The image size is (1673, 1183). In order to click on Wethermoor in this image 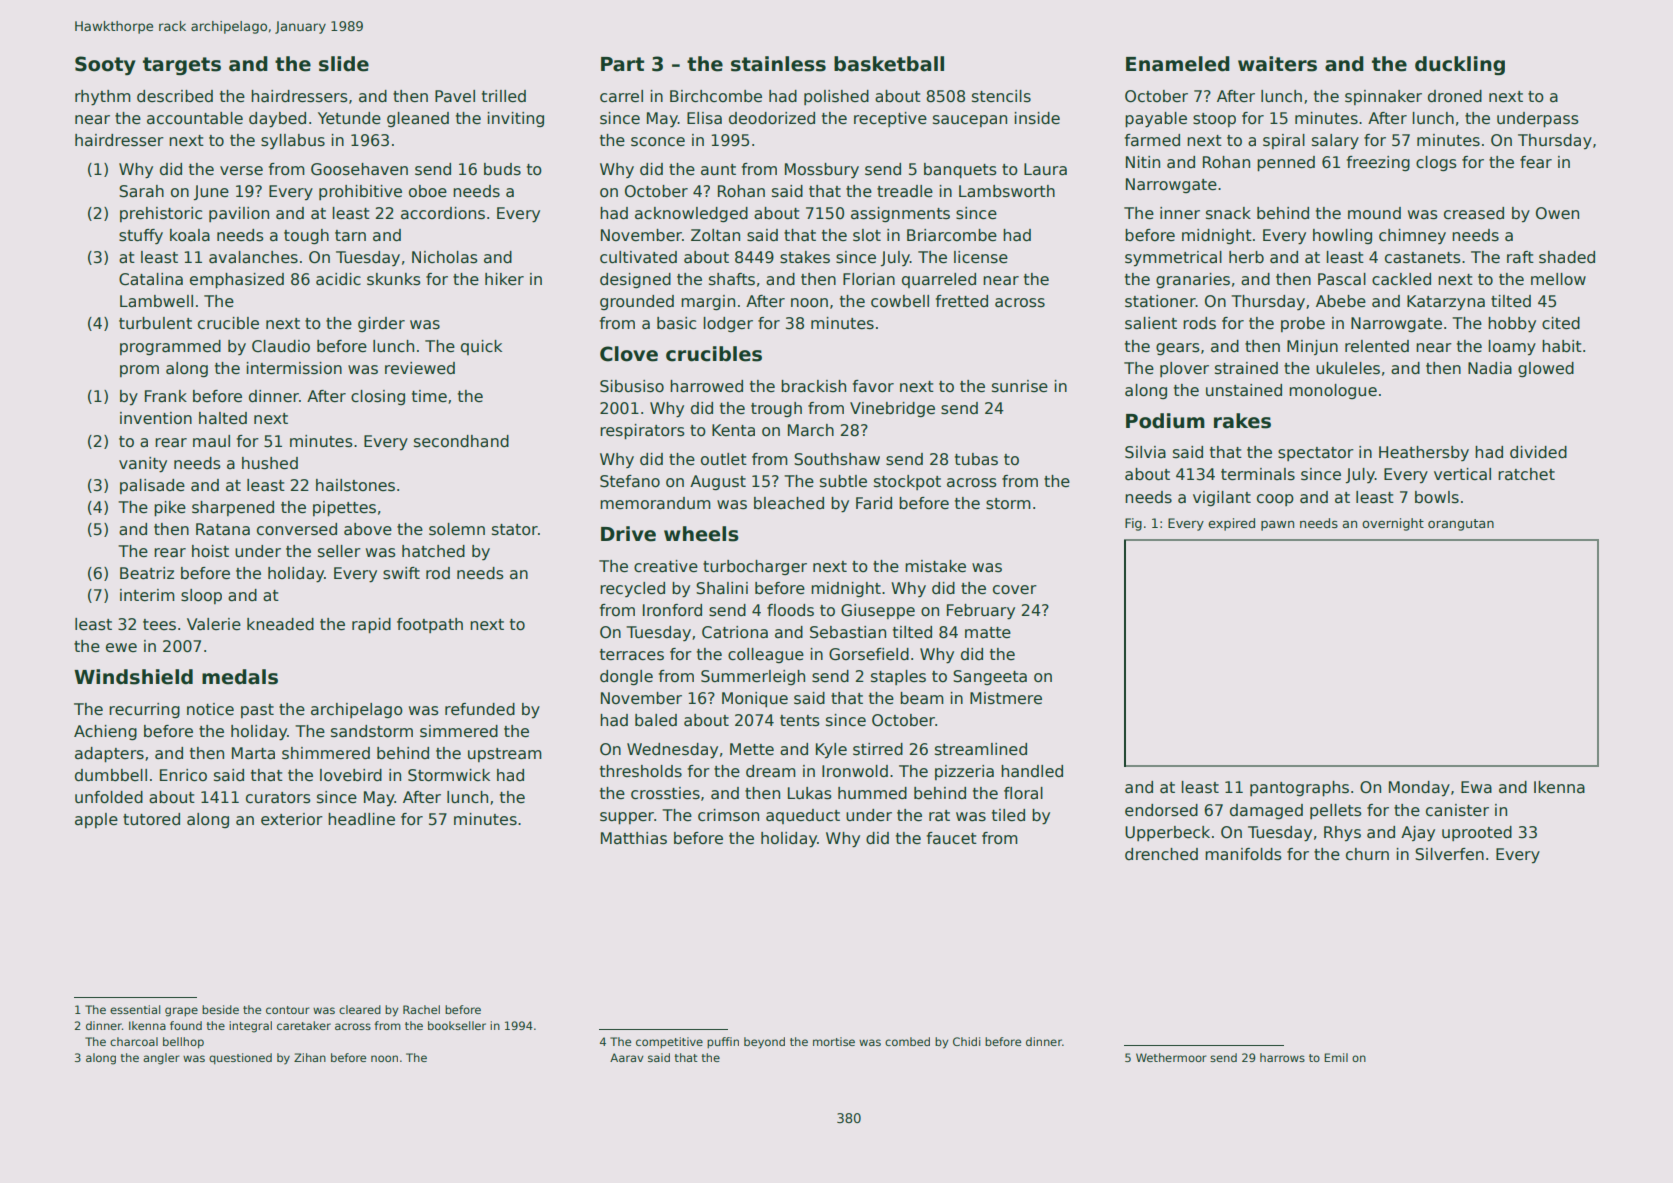, I will do `click(1171, 1057)`.
